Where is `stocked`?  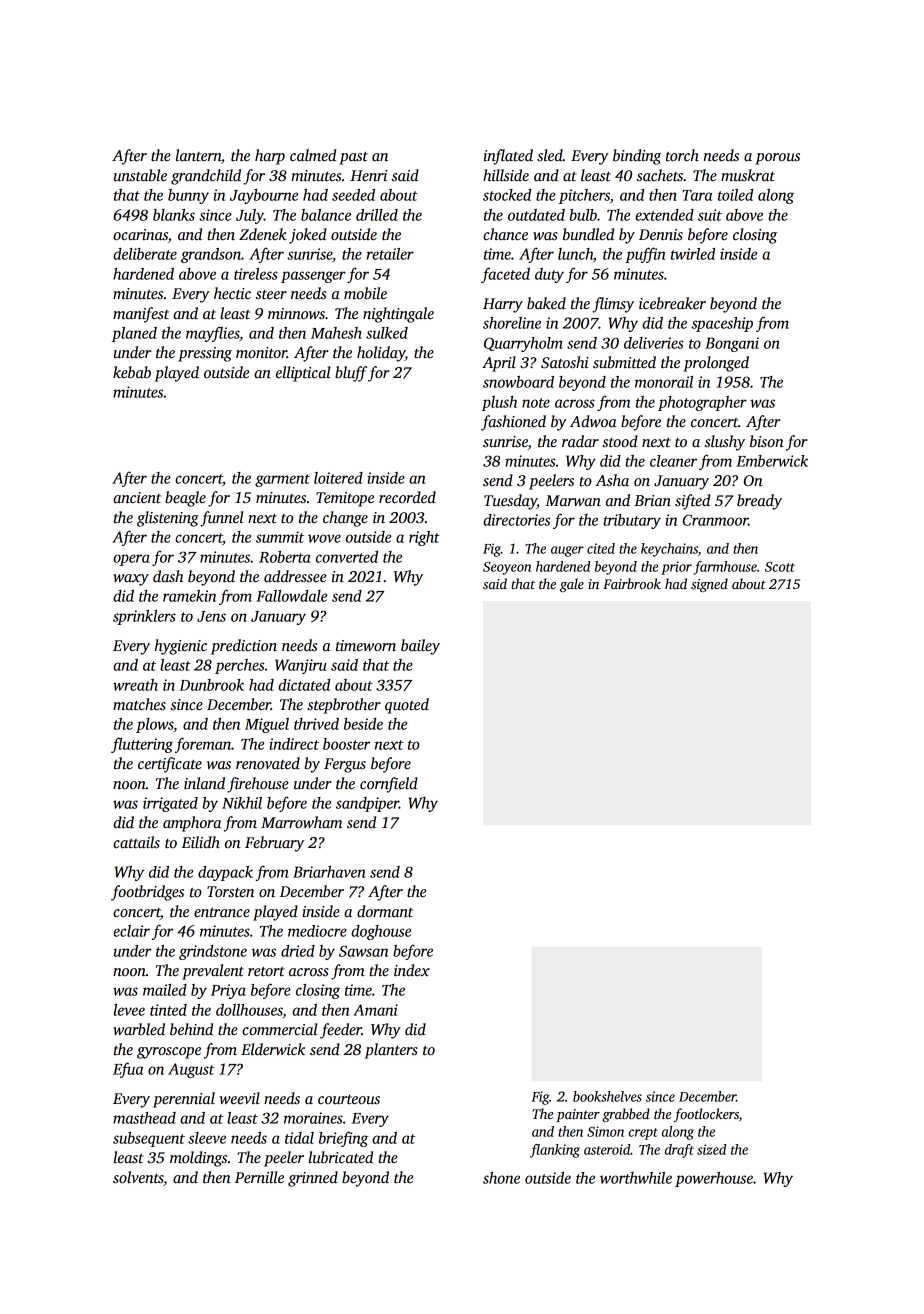
stocked is located at coordinates (507, 195).
